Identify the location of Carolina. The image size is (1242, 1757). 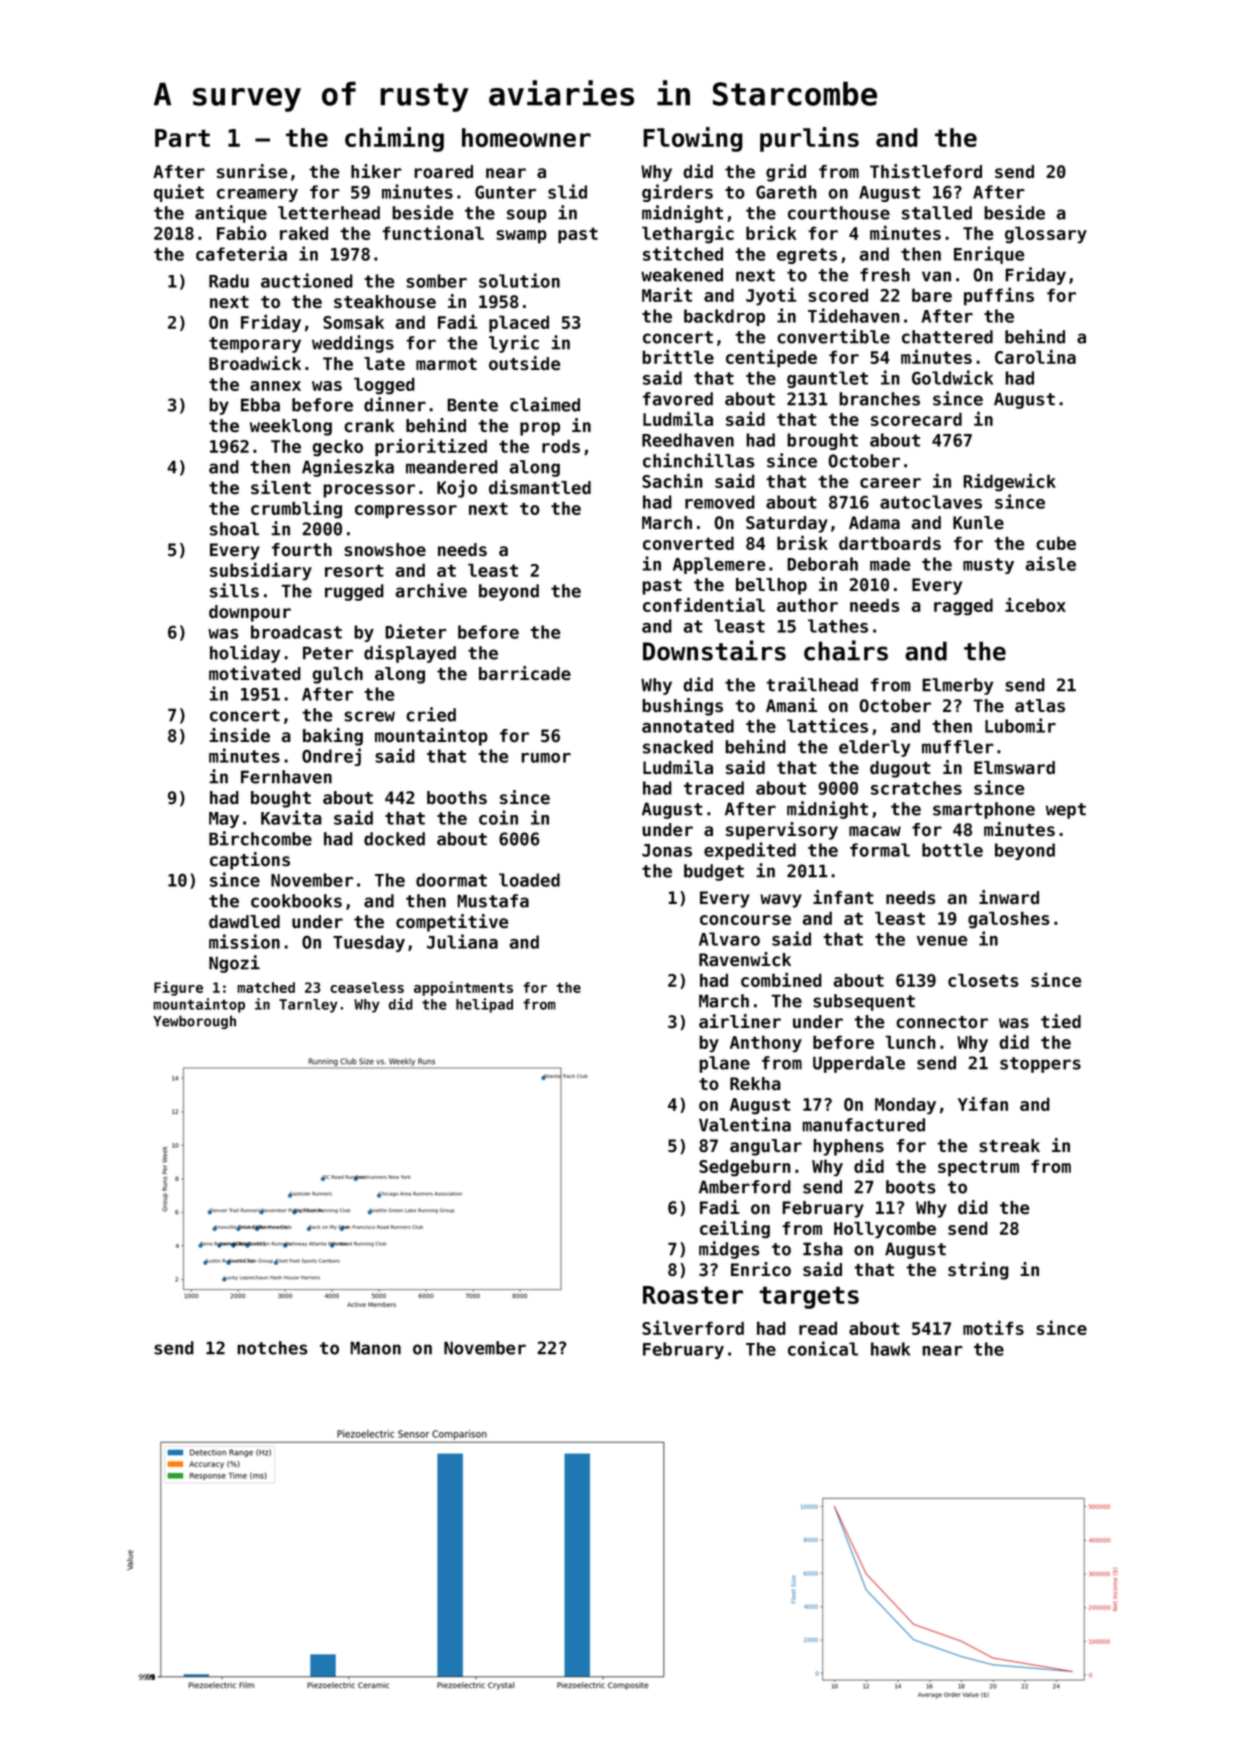
(1035, 356).
